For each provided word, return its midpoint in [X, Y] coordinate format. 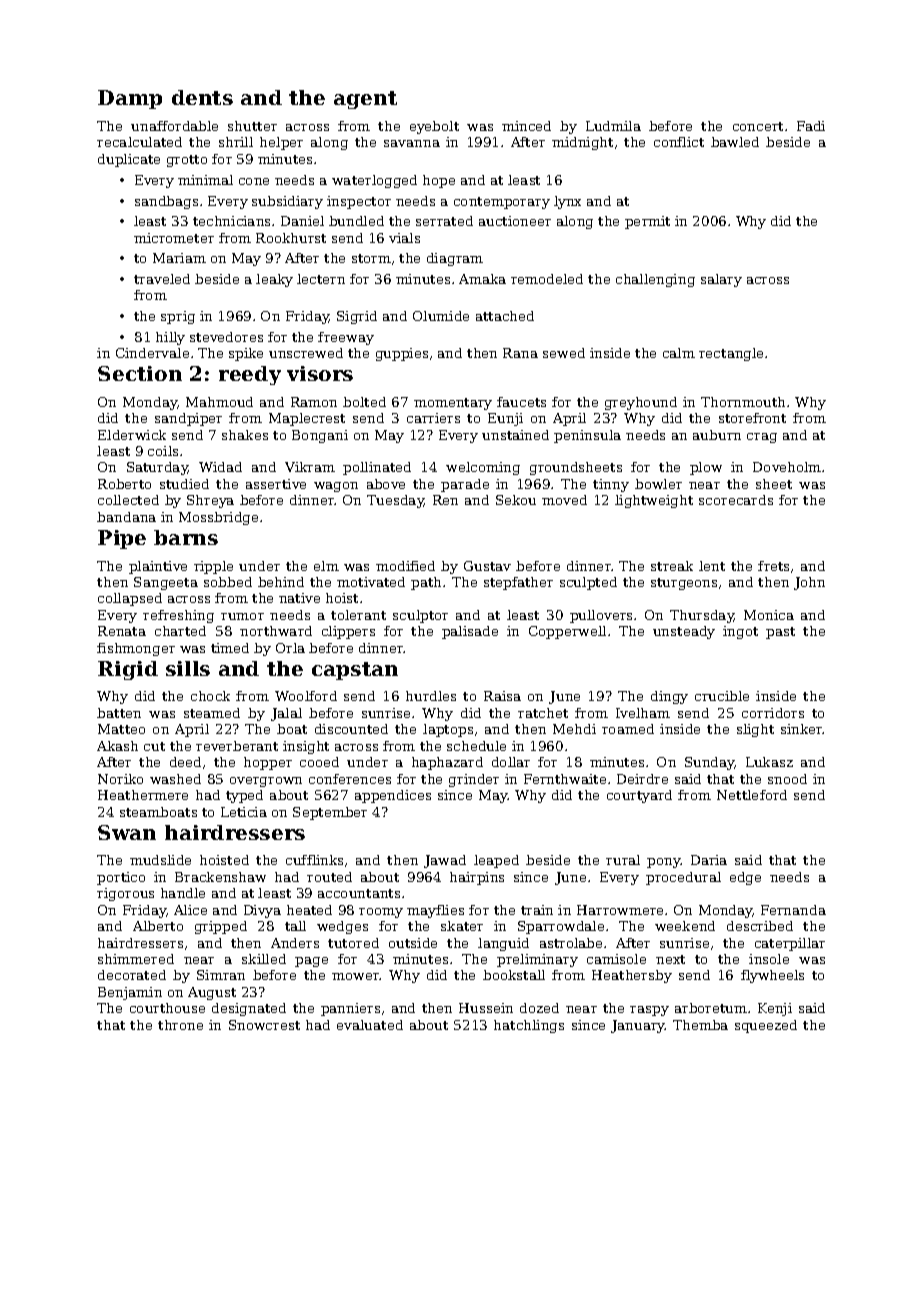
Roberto [124, 484]
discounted [351, 729]
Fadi [811, 126]
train [537, 910]
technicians [231, 221]
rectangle [731, 354]
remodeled [547, 279]
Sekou [516, 500]
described [760, 926]
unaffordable [174, 126]
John [809, 583]
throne [180, 1025]
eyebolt [434, 127]
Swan [127, 832]
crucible [722, 696]
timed [230, 648]
